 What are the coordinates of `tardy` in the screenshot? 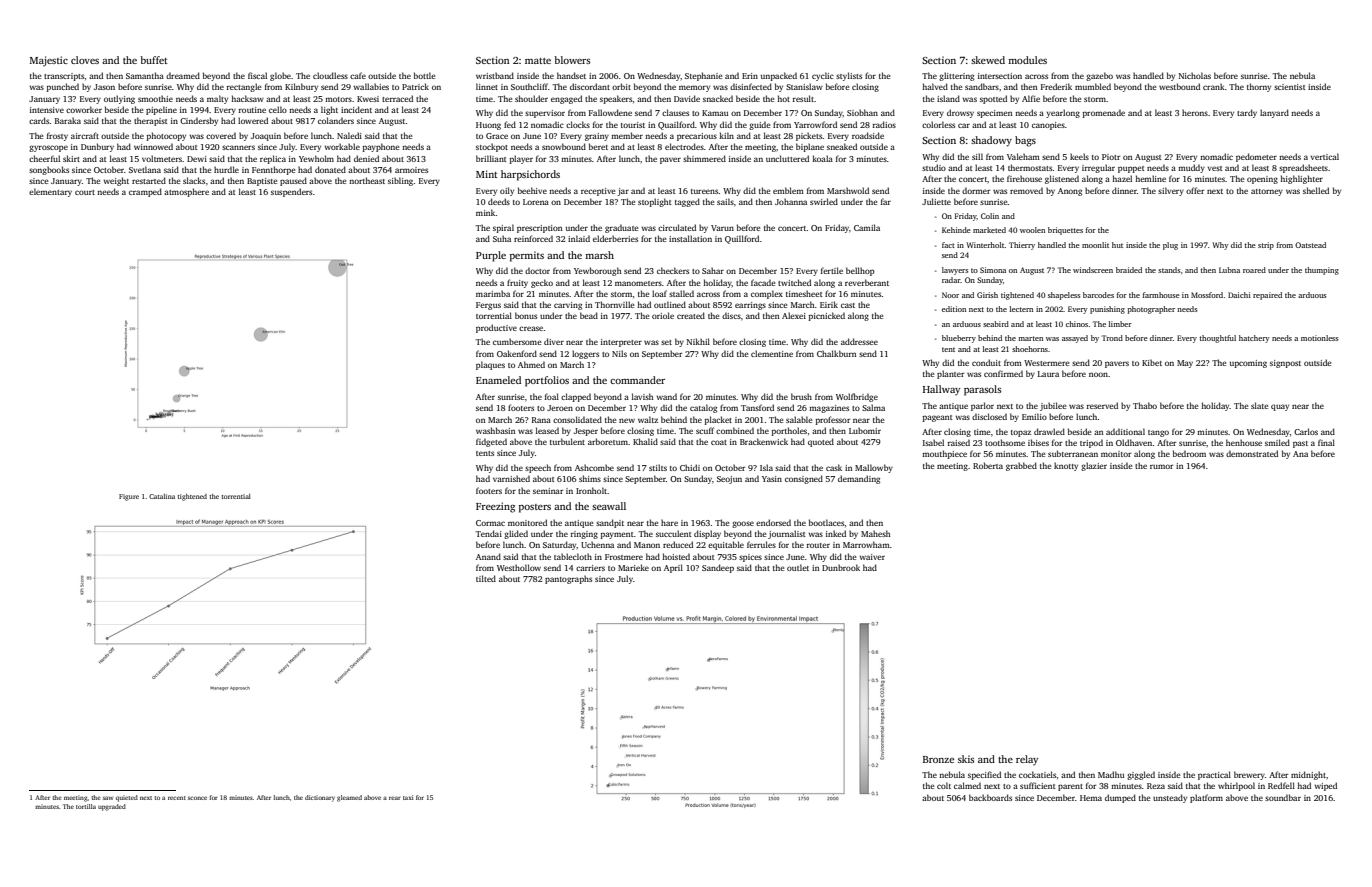 It's located at (1247, 113).
